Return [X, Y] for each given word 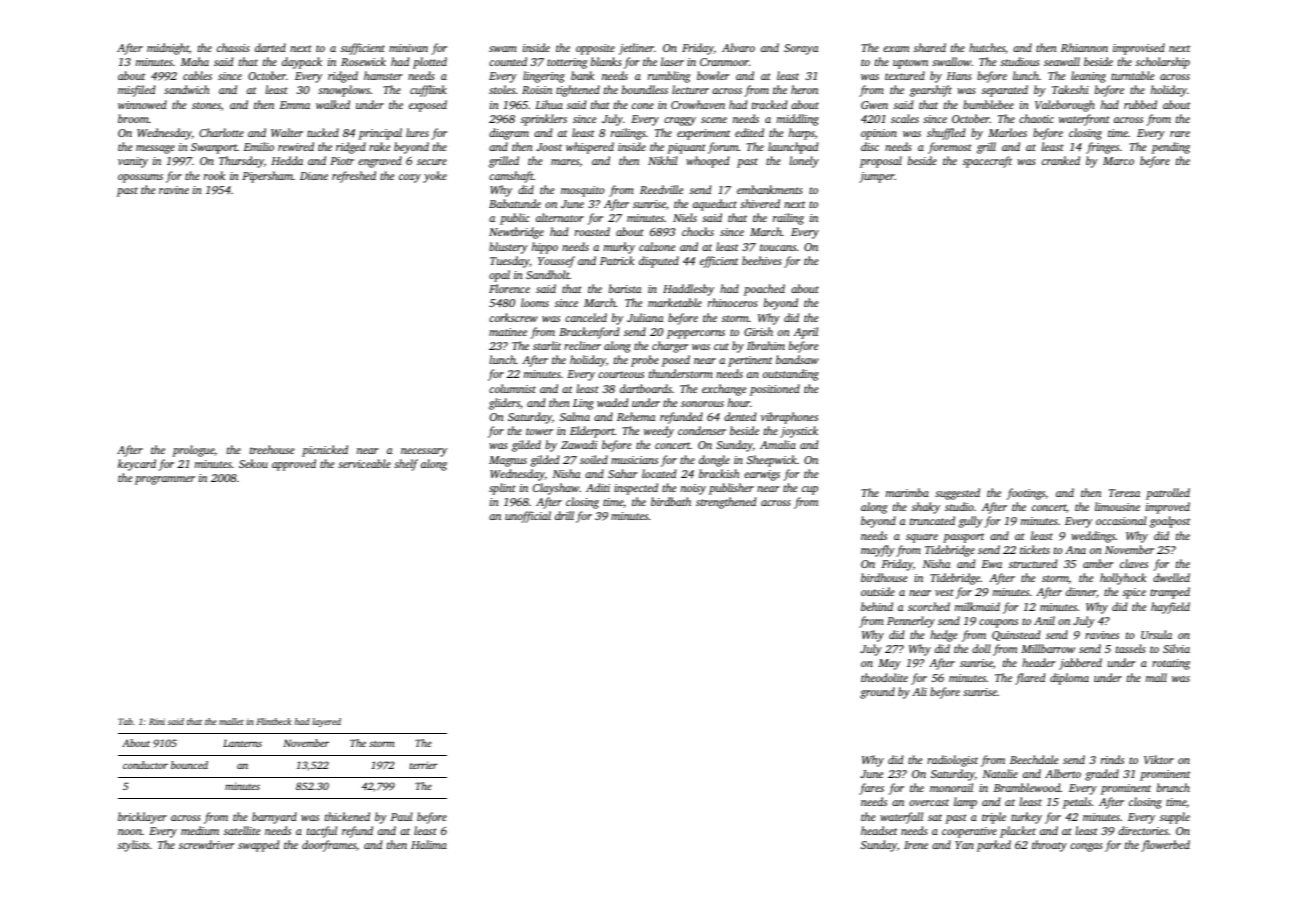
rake [380, 146]
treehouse [272, 449]
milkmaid [977, 606]
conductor [145, 765]
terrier [424, 765]
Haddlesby [688, 290]
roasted [592, 231]
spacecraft [987, 162]
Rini [157, 721]
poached [764, 290]
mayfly [878, 551]
